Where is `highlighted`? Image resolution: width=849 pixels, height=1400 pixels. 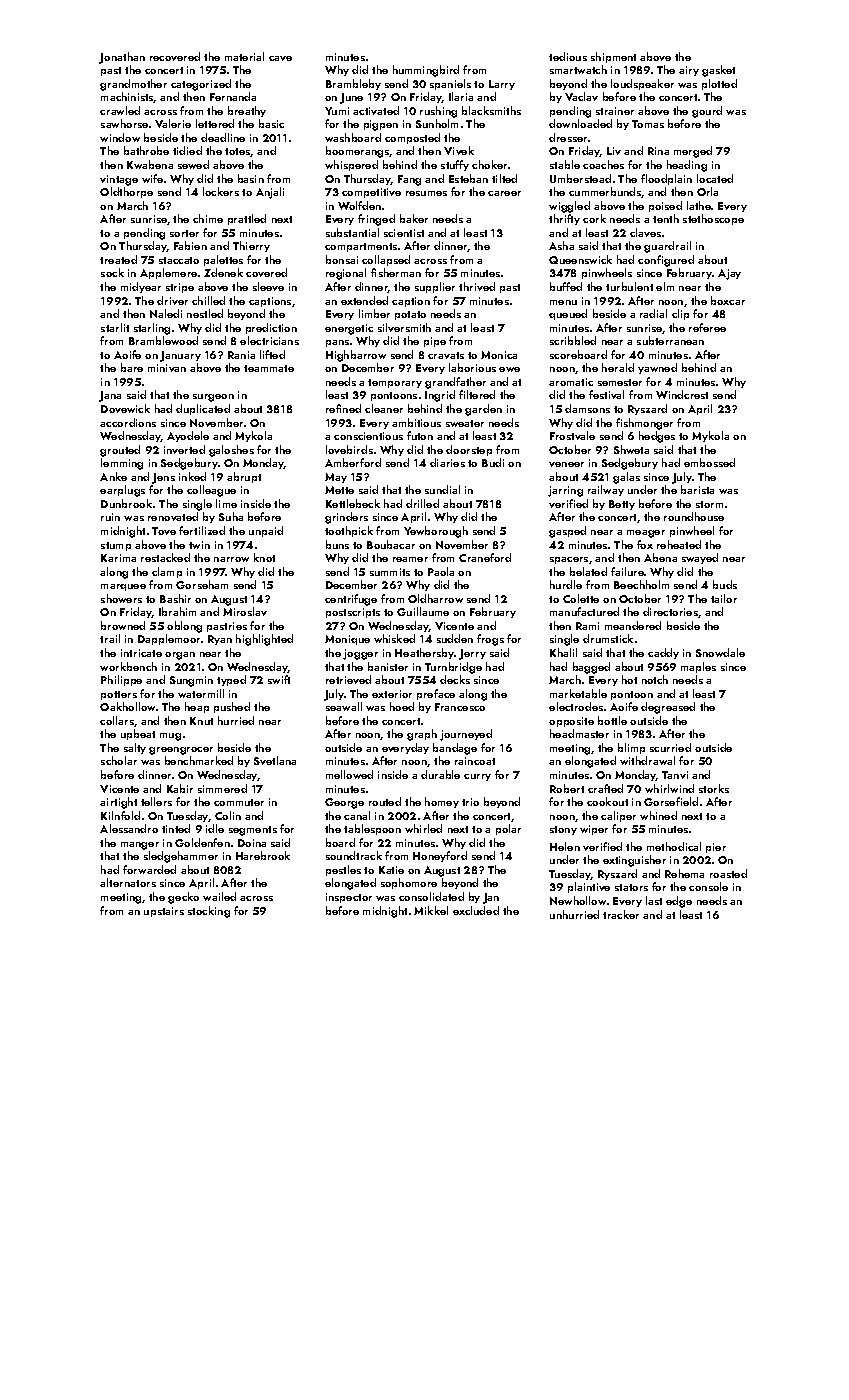 highlighted is located at coordinates (264, 640).
